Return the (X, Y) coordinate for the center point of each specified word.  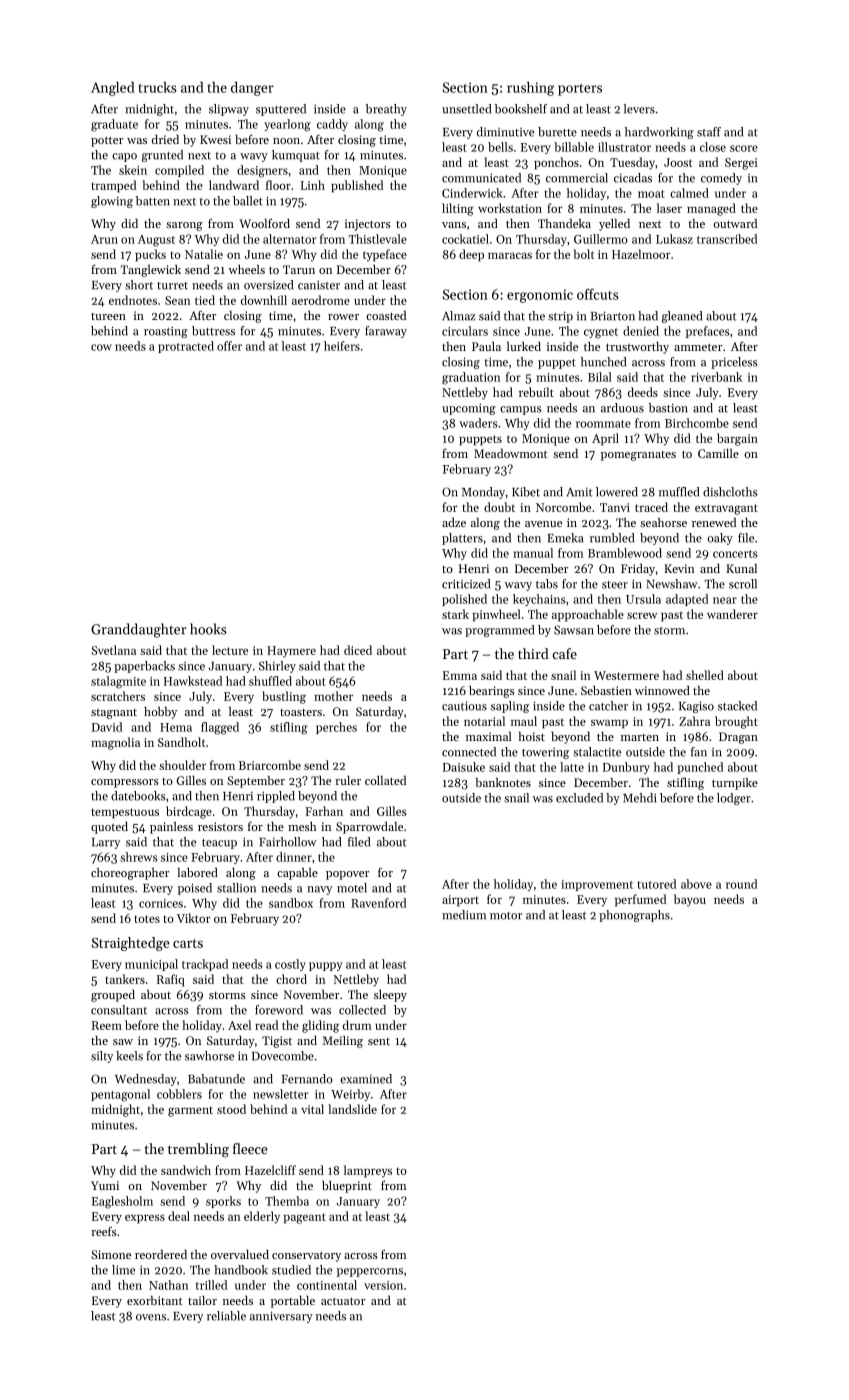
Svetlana (113, 650)
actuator (343, 1301)
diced (358, 650)
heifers (342, 346)
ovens (151, 1317)
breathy (386, 110)
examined (366, 1079)
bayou (690, 900)
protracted (186, 347)
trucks (158, 87)
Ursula (643, 599)
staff (709, 132)
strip (560, 317)
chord (291, 979)
